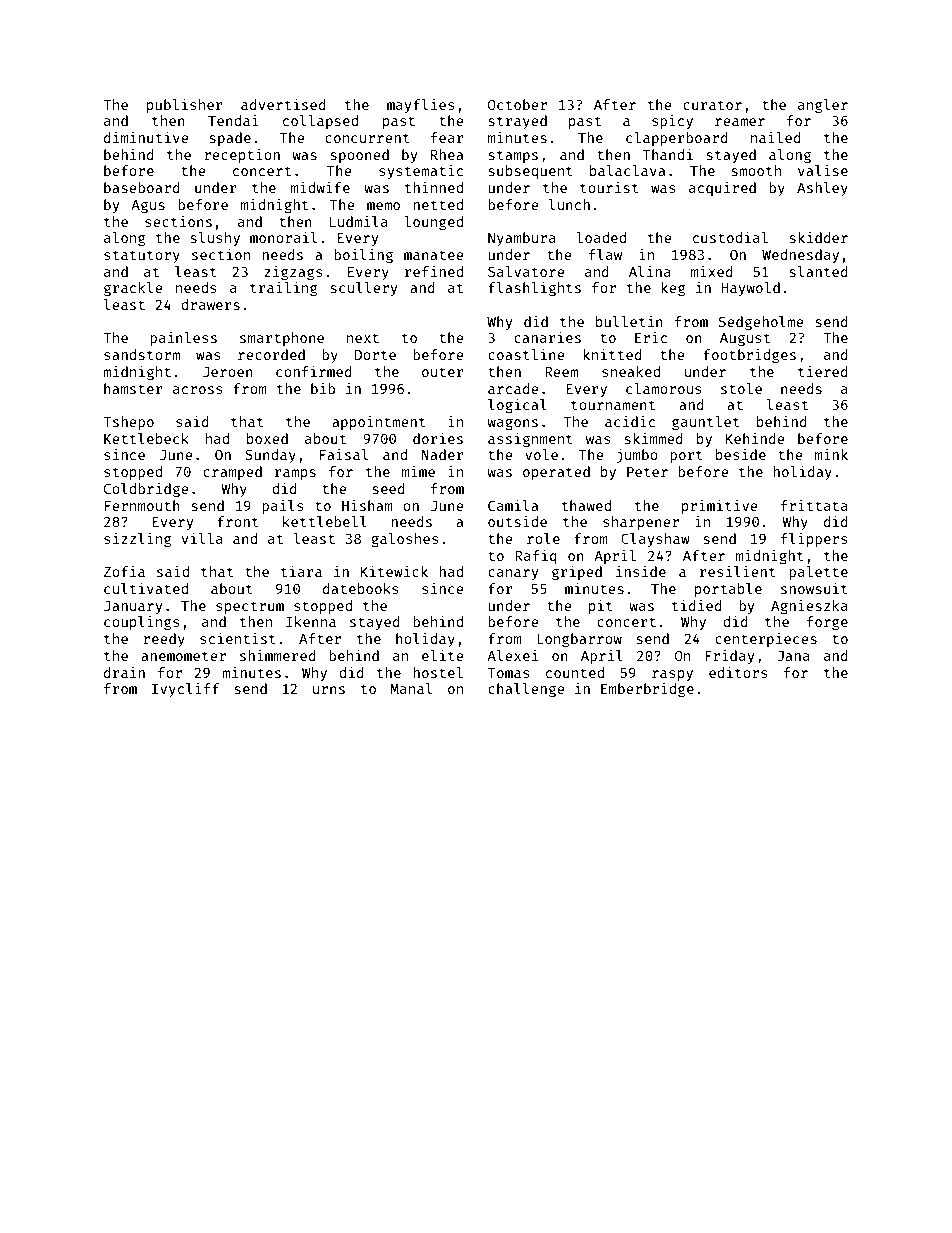  Describe the element at coordinates (438, 672) in the image. I see `hostel` at that location.
